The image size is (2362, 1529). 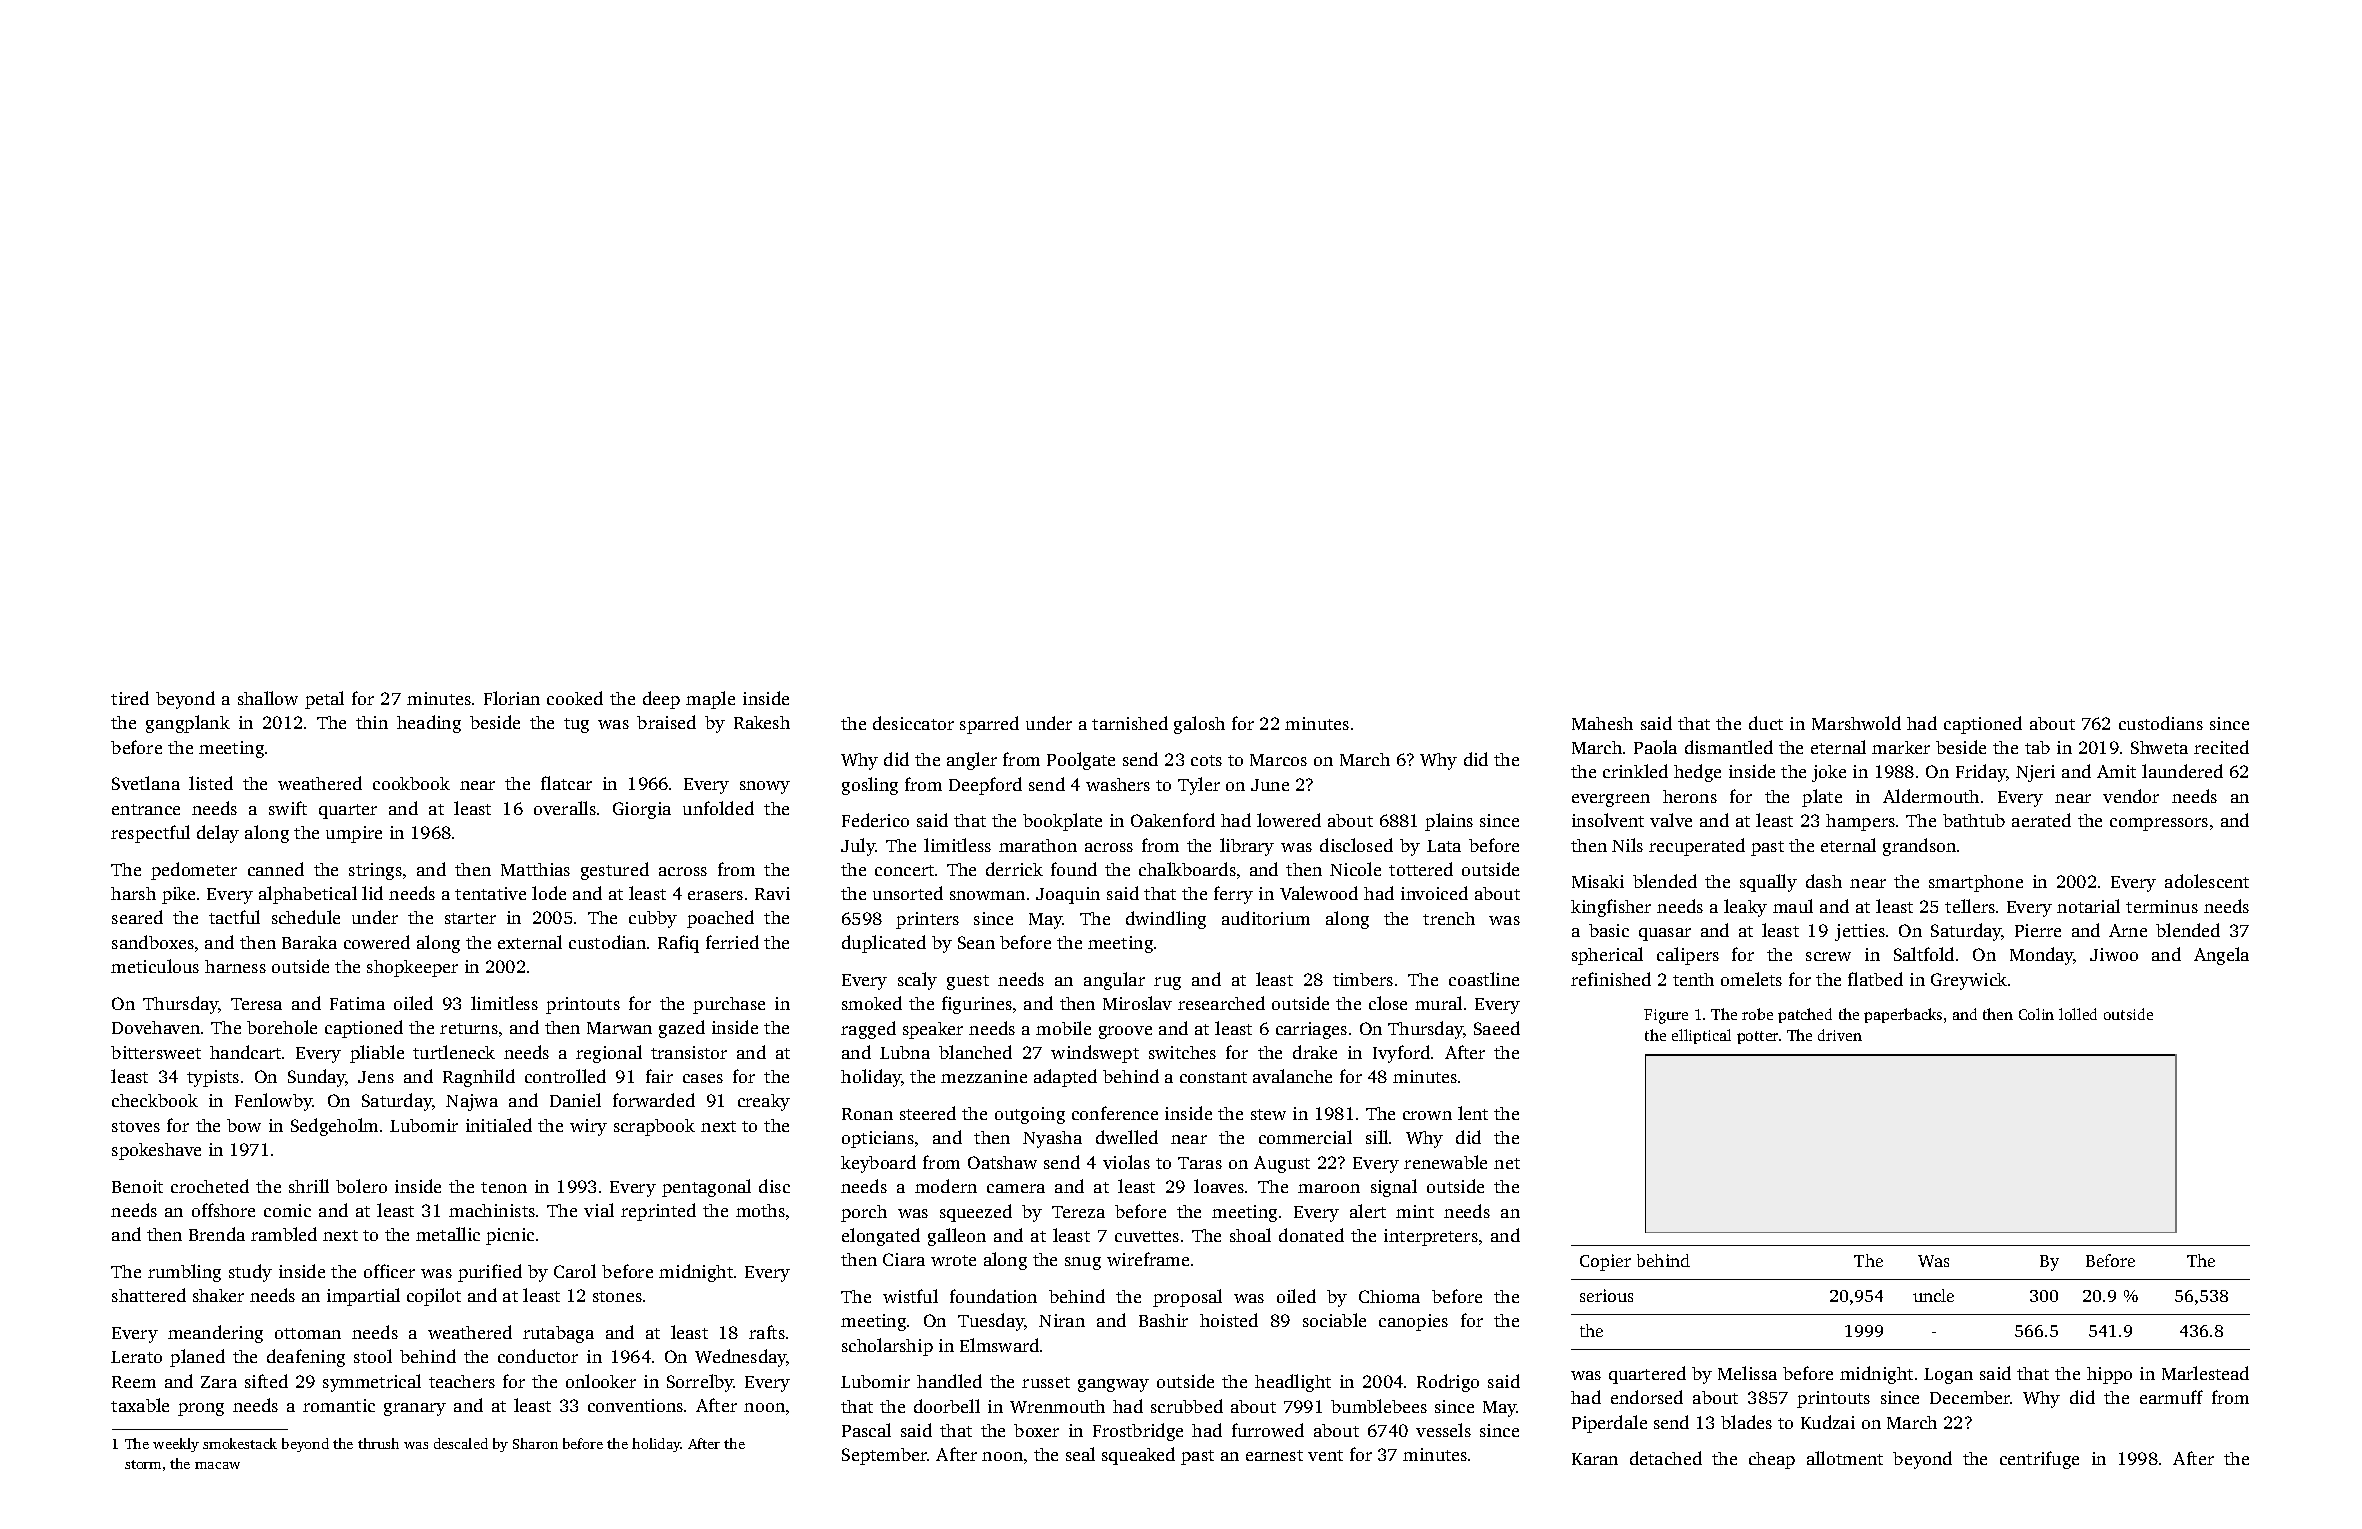 What do you see at coordinates (1602, 723) in the screenshot?
I see `Mahesh` at bounding box center [1602, 723].
